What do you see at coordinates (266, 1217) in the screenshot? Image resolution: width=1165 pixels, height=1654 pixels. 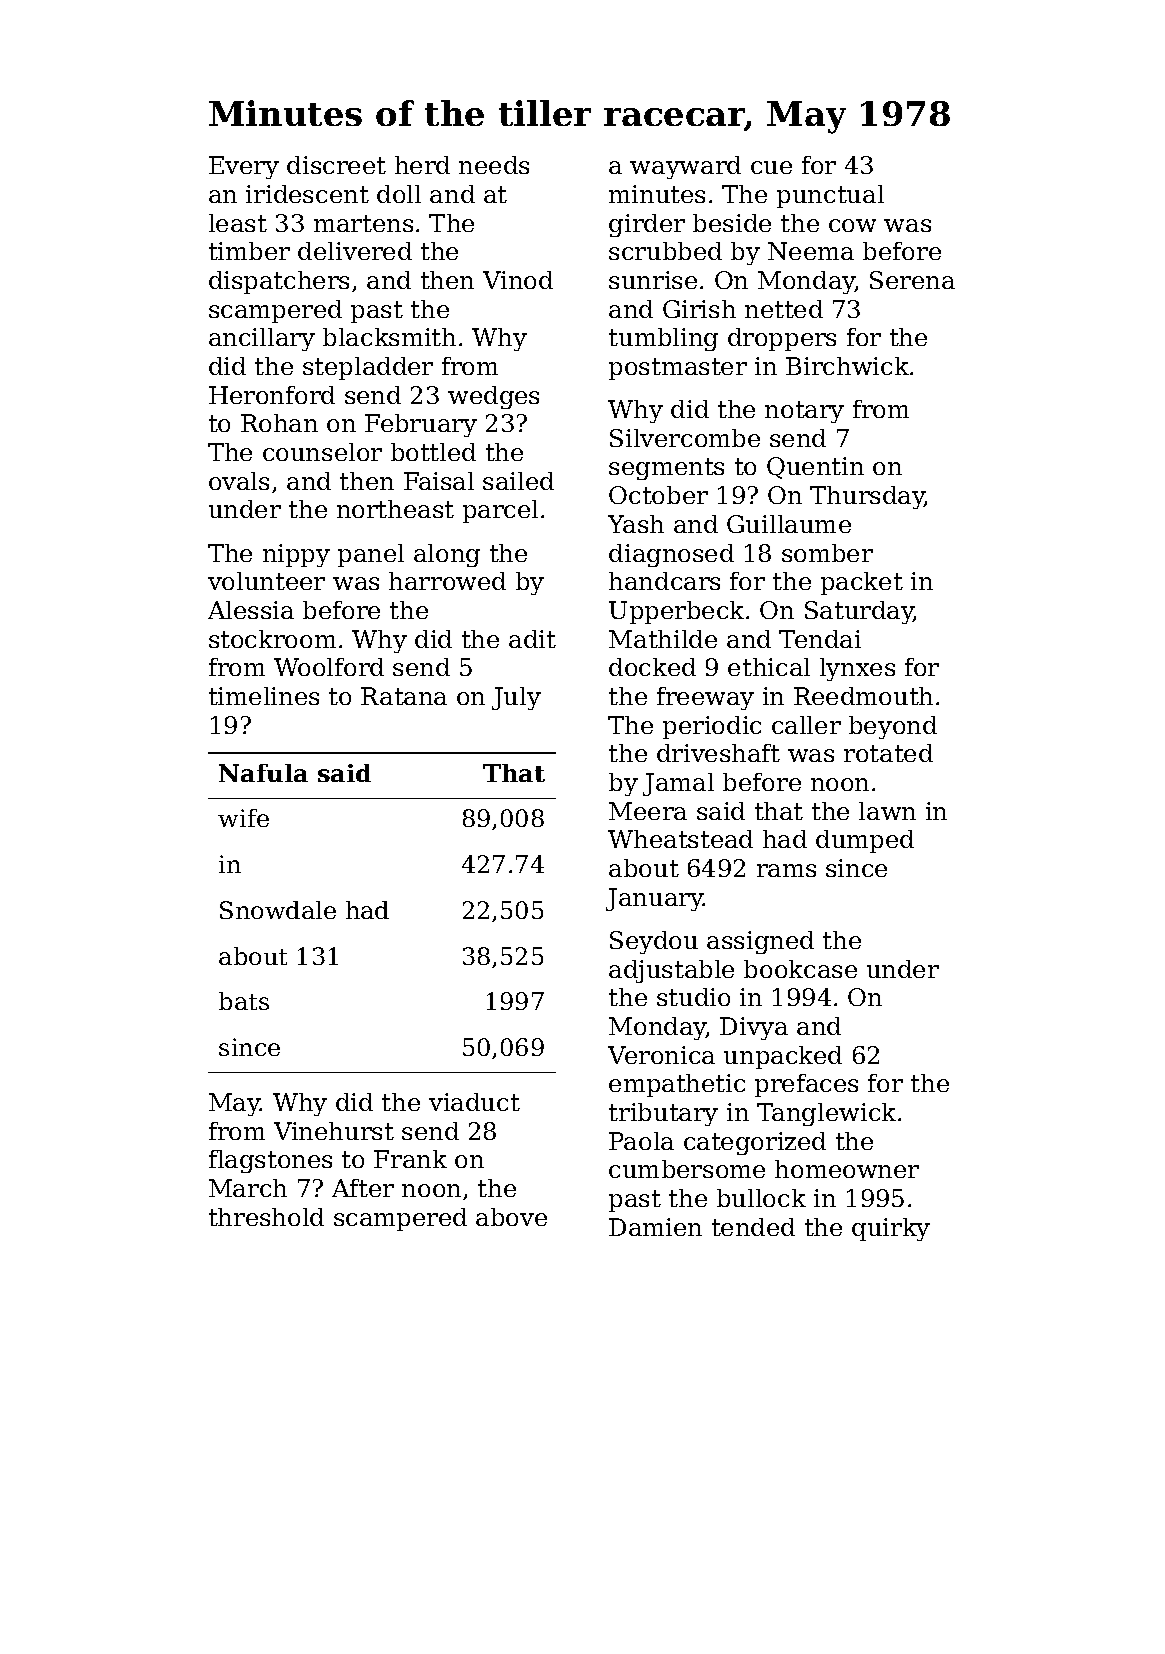 I see `threshold` at bounding box center [266, 1217].
